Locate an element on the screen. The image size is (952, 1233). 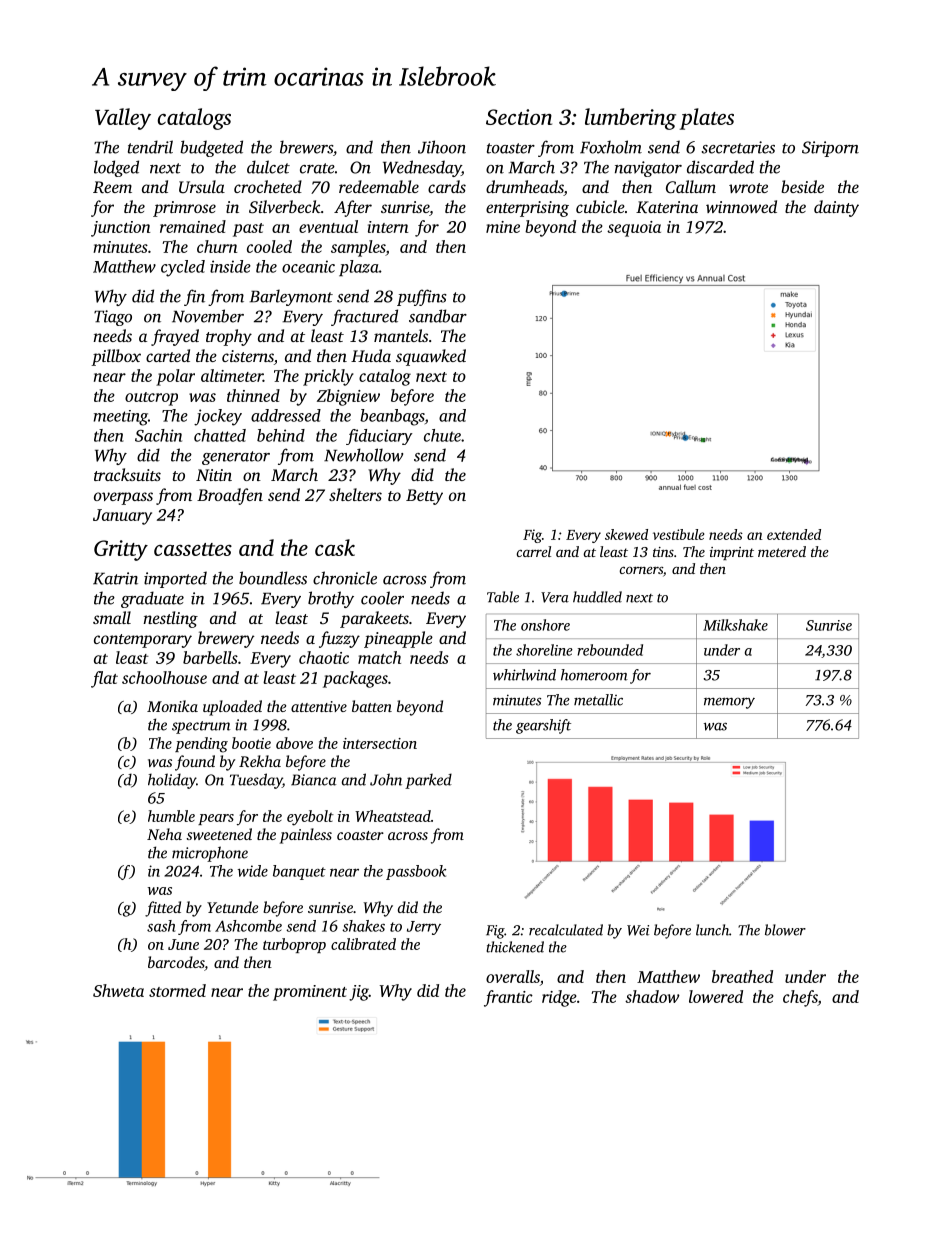
sash is located at coordinates (161, 926).
